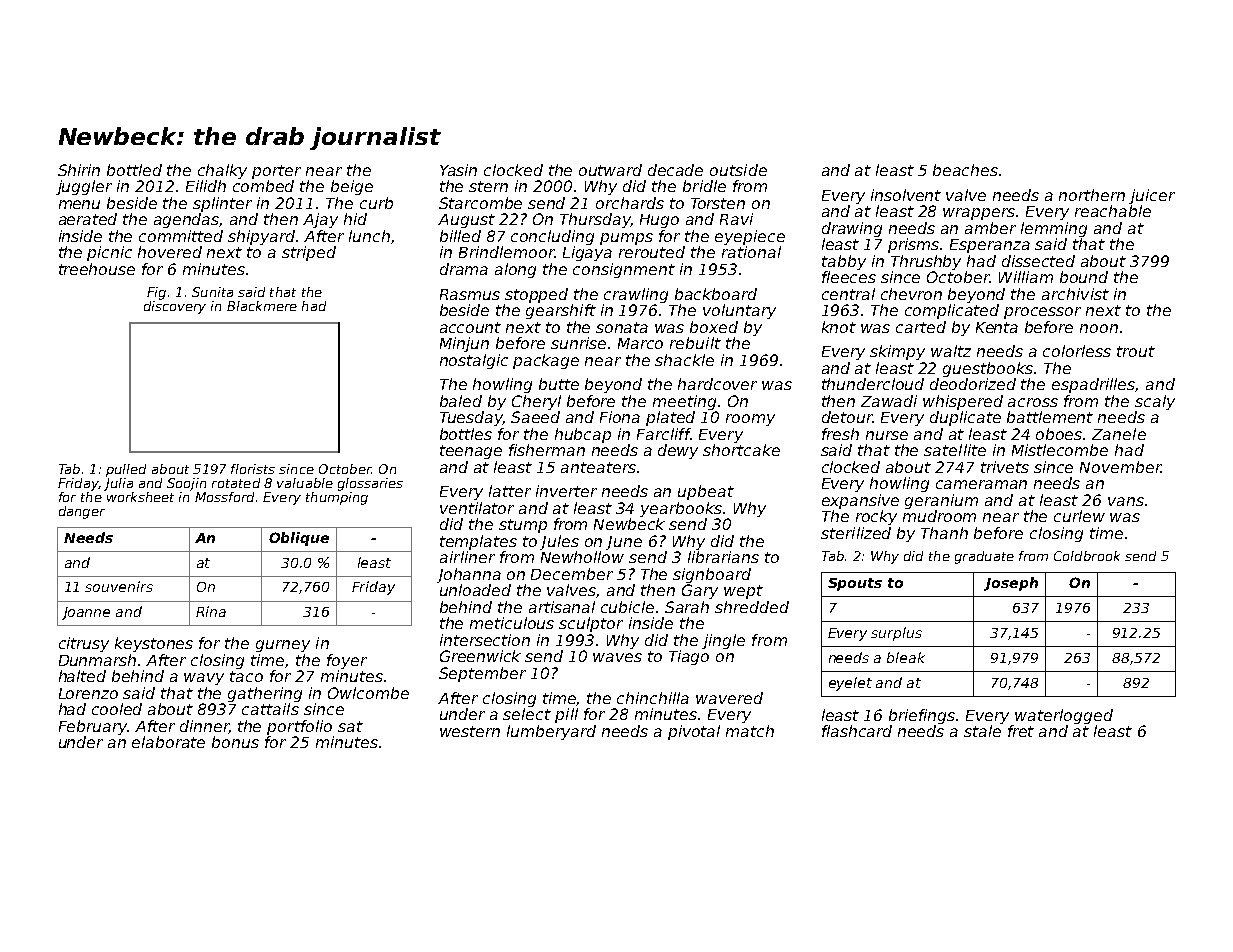  Describe the element at coordinates (591, 624) in the image. I see `sculptor` at that location.
